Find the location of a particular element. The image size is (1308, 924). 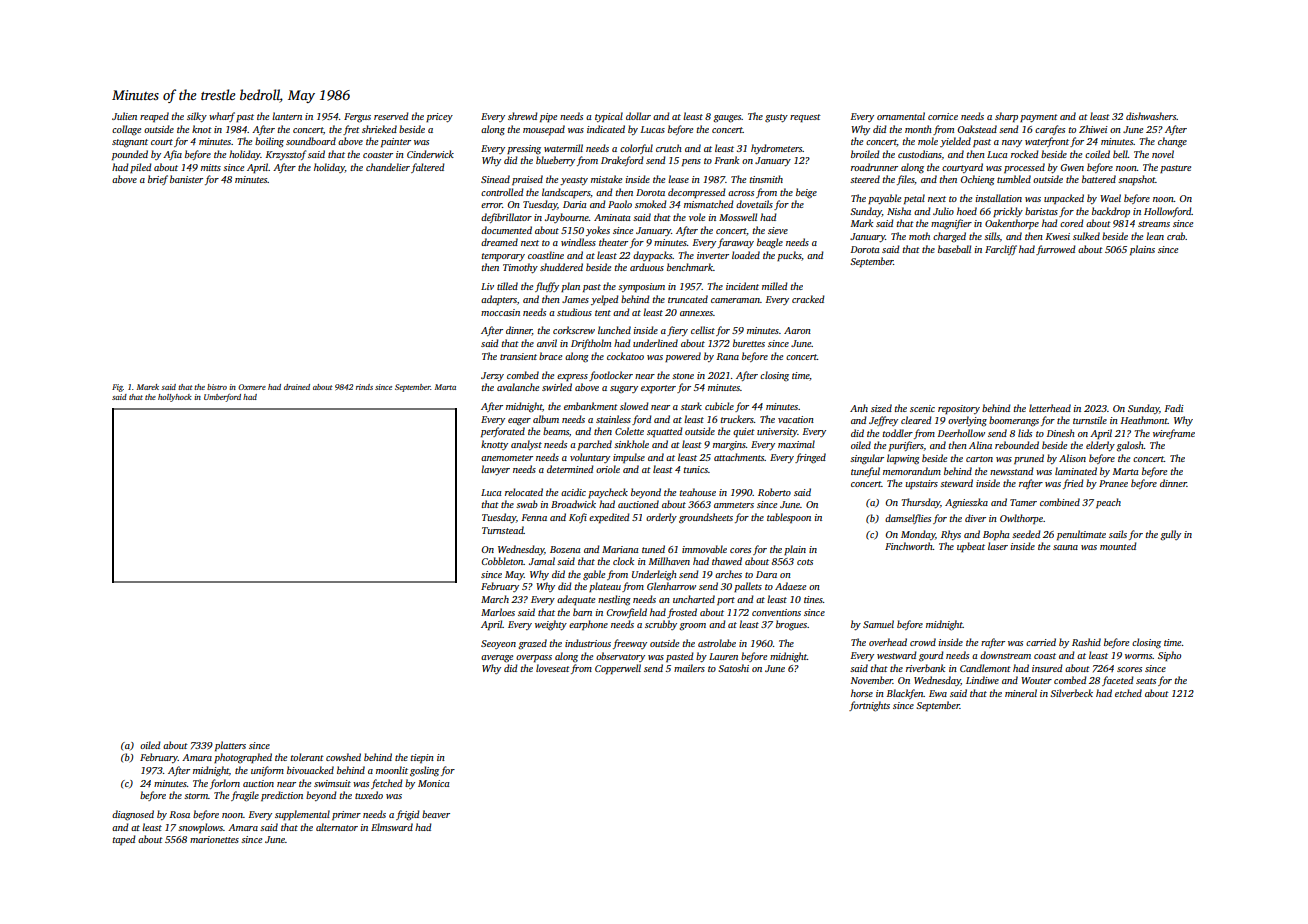

reserved is located at coordinates (391, 116).
